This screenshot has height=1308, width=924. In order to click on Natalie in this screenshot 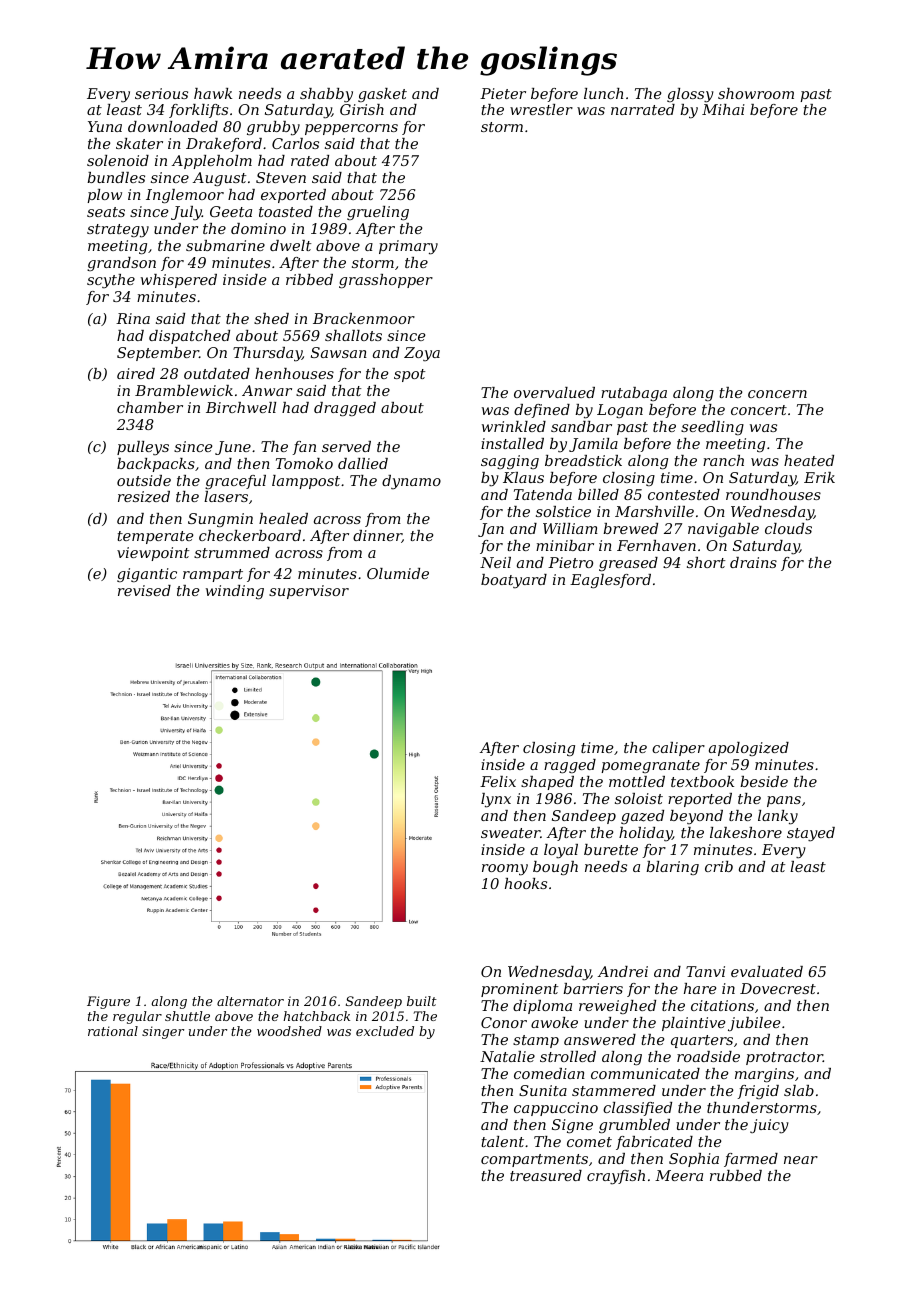, I will do `click(507, 1056)`.
